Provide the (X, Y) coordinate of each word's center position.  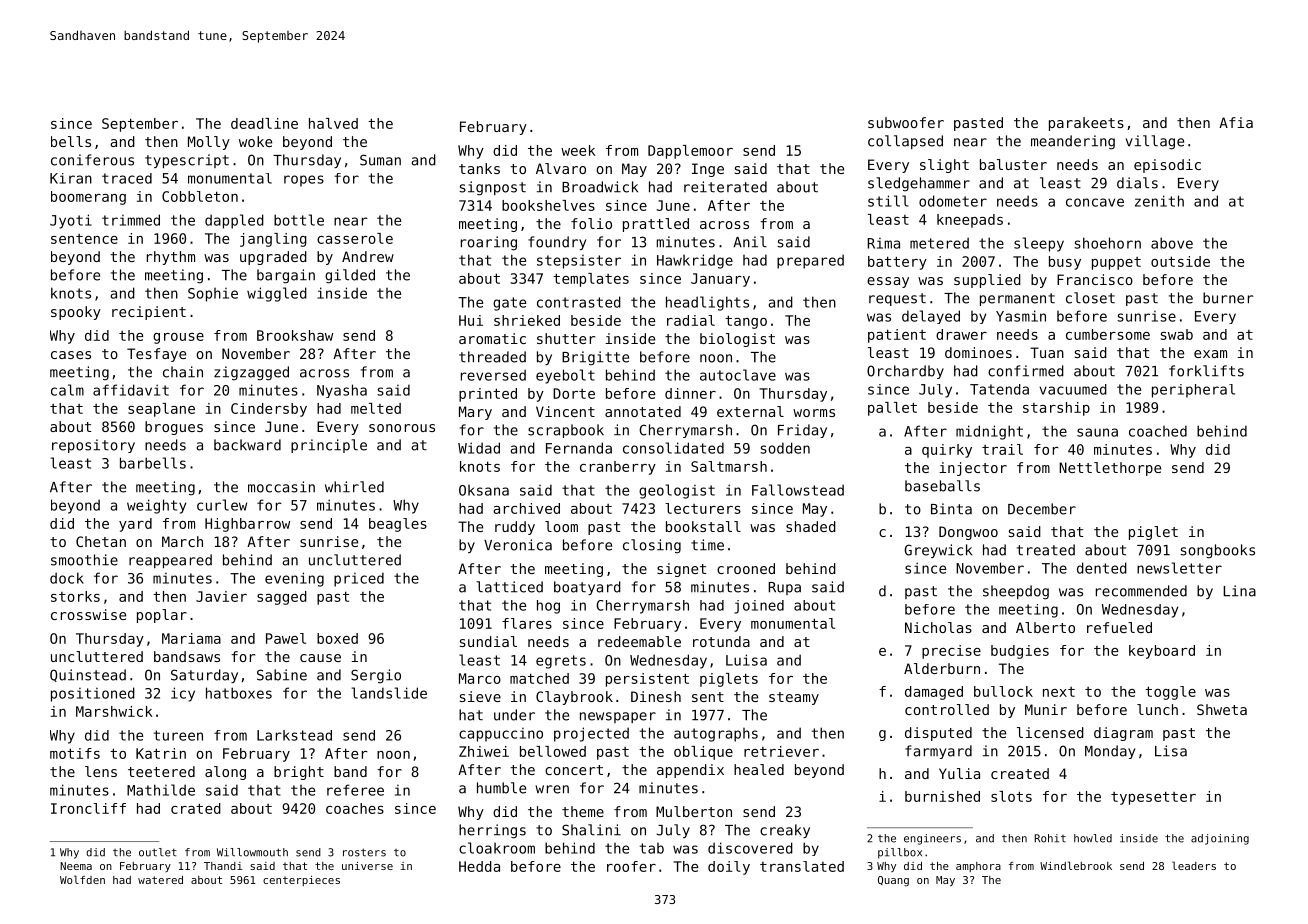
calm (67, 390)
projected (591, 734)
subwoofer (906, 122)
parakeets (1086, 124)
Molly (209, 143)
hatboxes (239, 693)
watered (160, 880)
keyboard (1162, 652)
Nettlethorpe (1110, 469)
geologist (677, 491)
